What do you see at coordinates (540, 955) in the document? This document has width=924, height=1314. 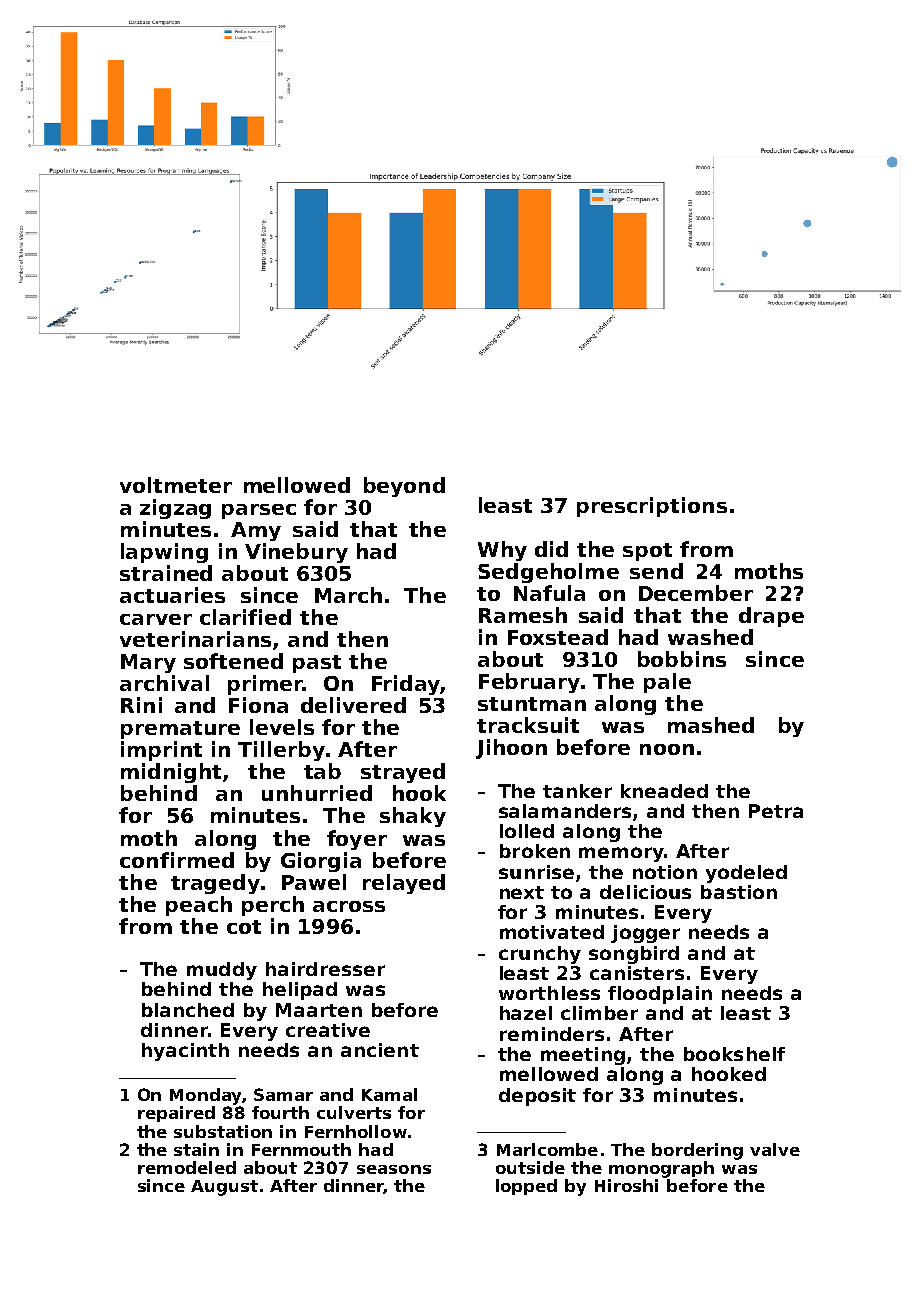 I see `crunchy` at bounding box center [540, 955].
